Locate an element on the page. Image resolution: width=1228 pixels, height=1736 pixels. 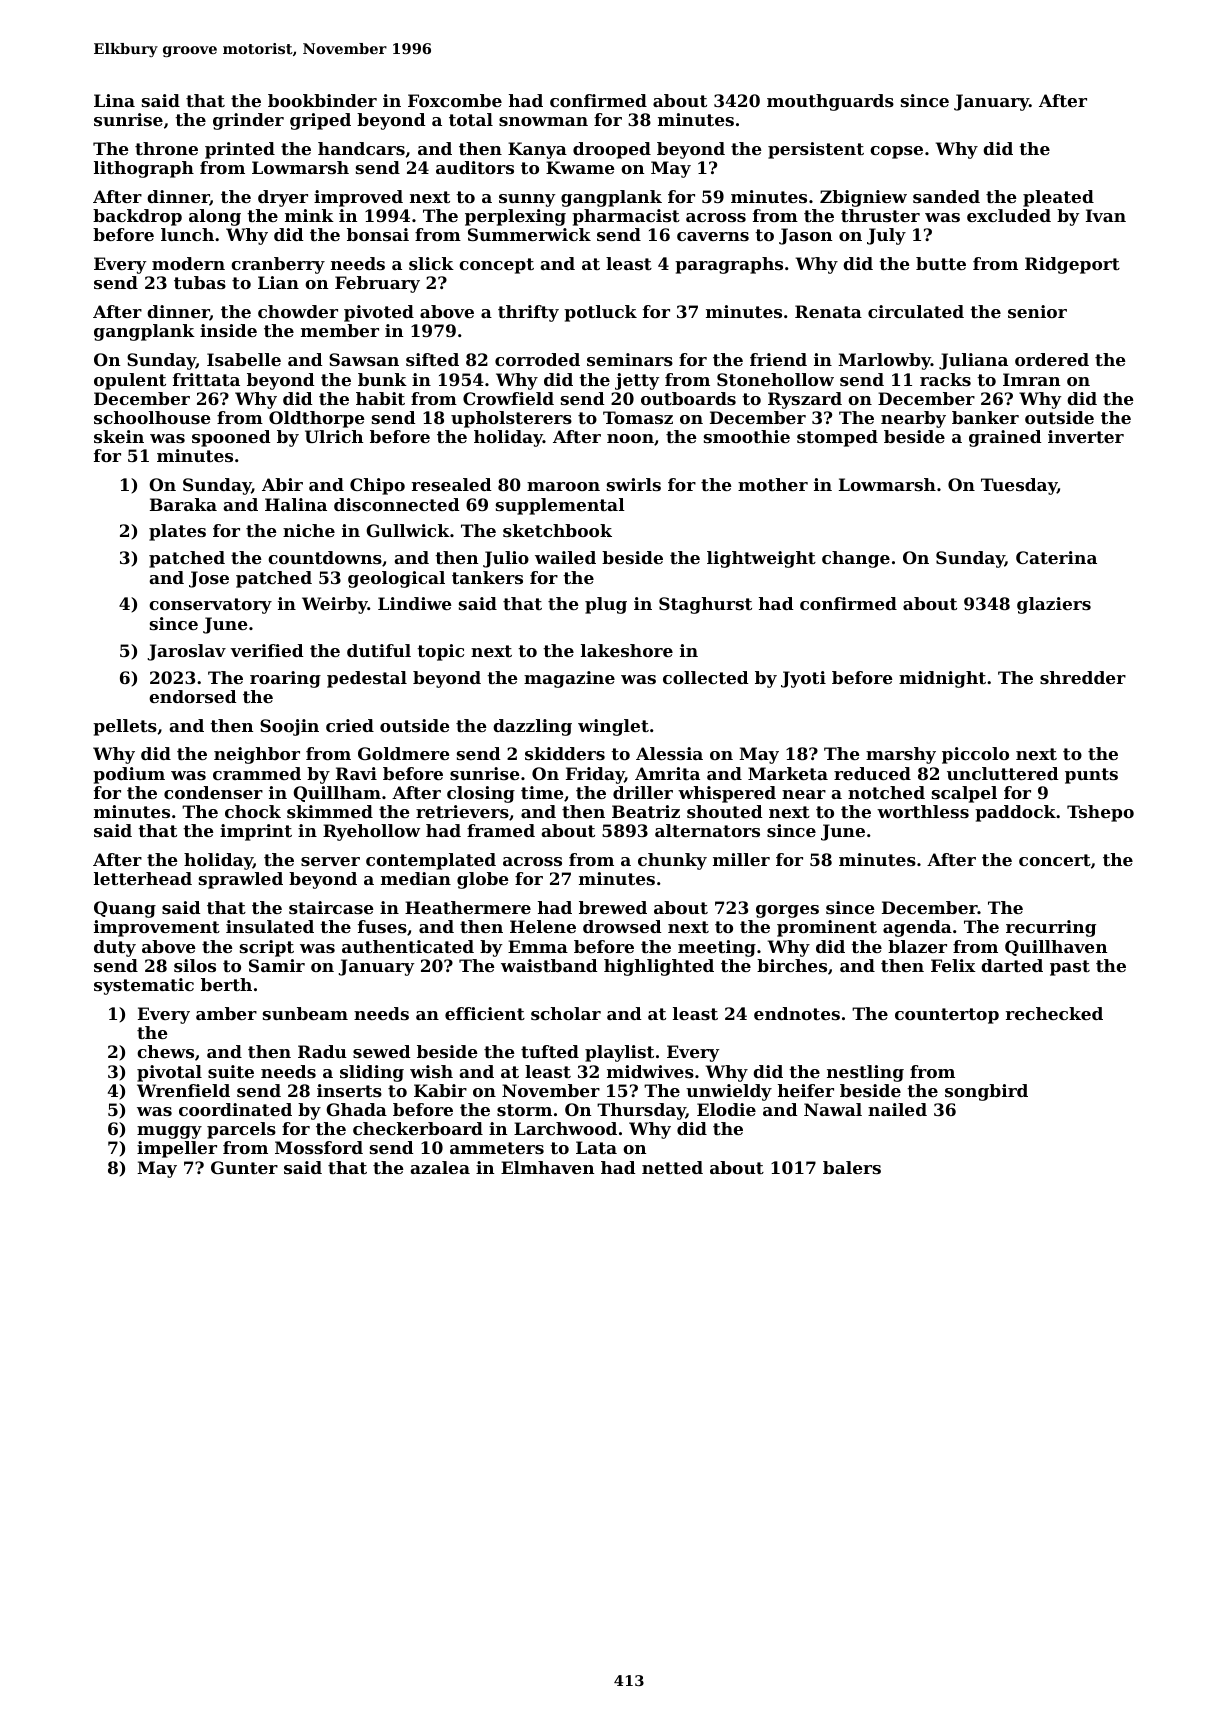
Tuesday is located at coordinates (1019, 486).
